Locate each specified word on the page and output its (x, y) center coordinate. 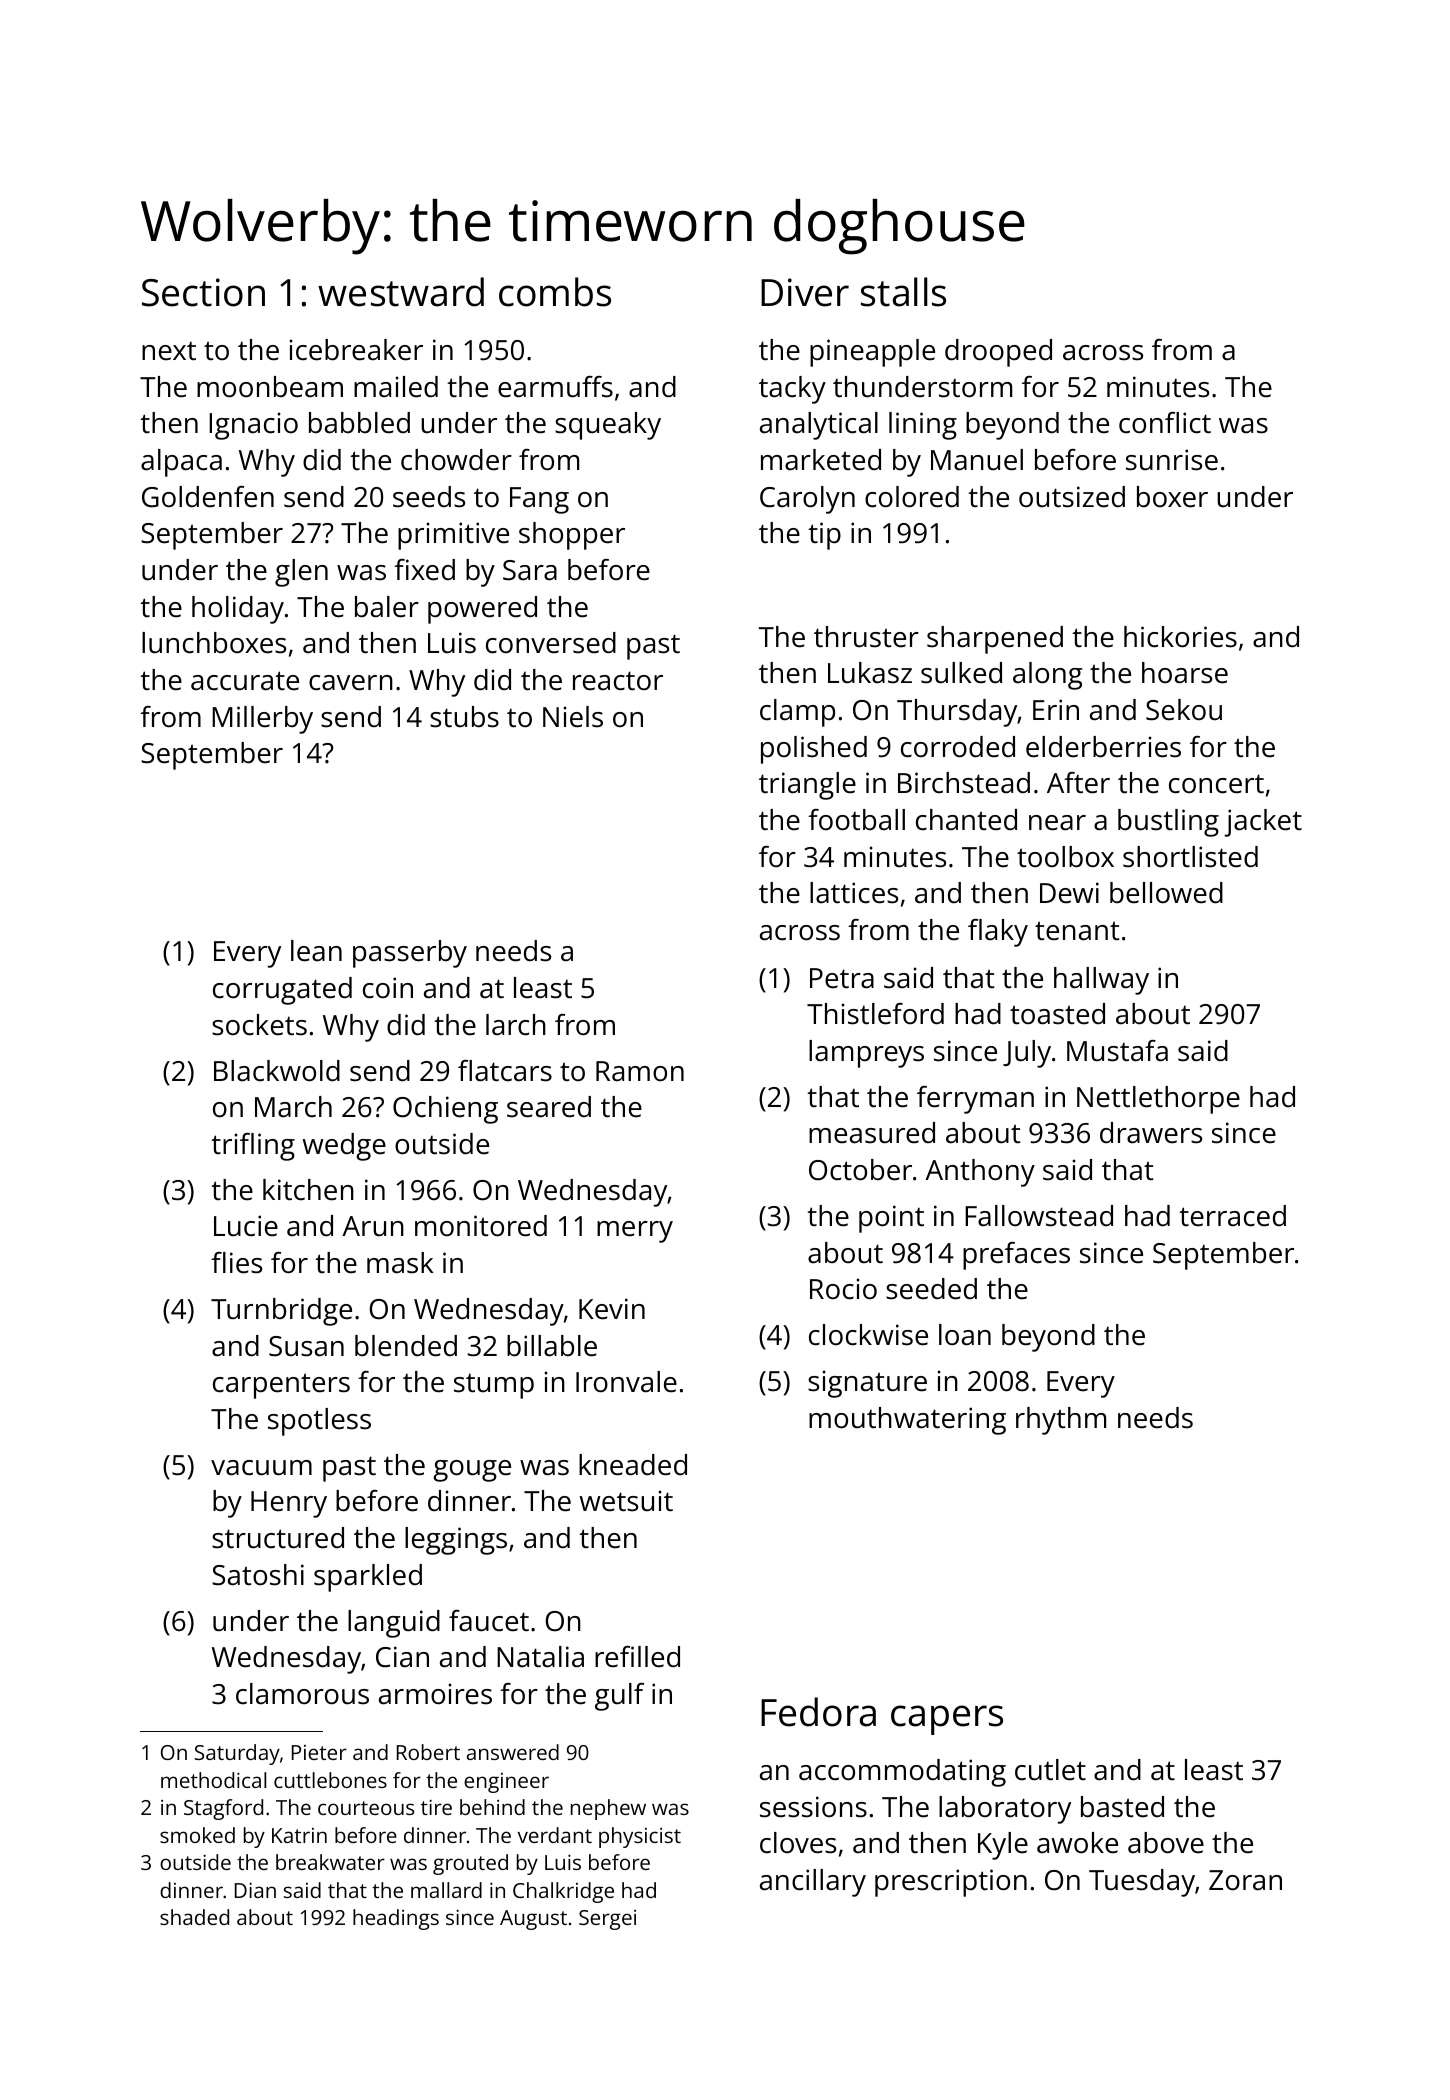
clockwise (868, 1335)
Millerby (262, 720)
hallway (1101, 981)
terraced (1232, 1216)
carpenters (281, 1386)
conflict (1165, 423)
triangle (807, 786)
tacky (792, 390)
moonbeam (270, 387)
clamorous (302, 1694)
